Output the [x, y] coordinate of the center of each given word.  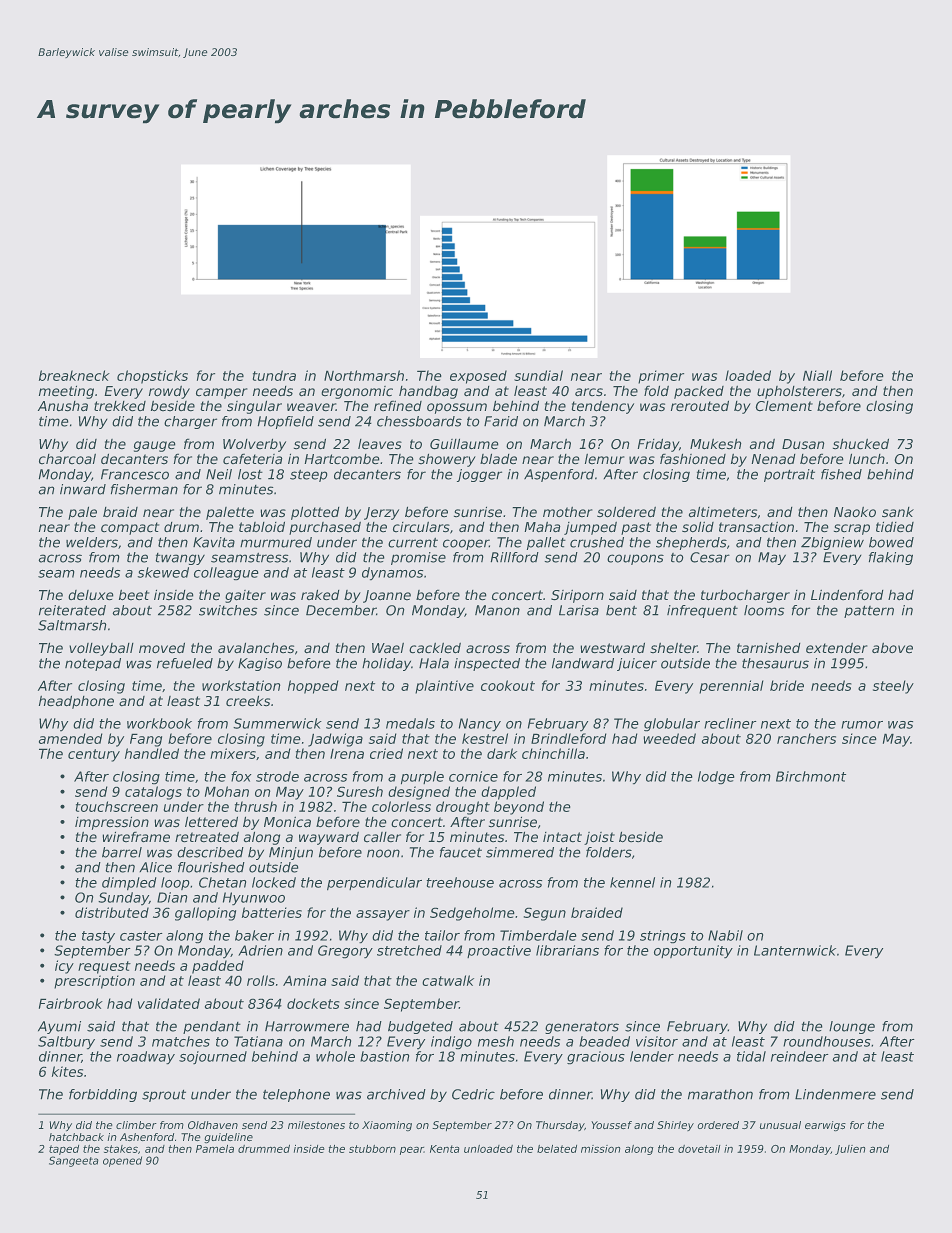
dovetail [699, 1149]
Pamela [215, 1149]
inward [83, 489]
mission [601, 1149]
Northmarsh [364, 375]
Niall [817, 375]
